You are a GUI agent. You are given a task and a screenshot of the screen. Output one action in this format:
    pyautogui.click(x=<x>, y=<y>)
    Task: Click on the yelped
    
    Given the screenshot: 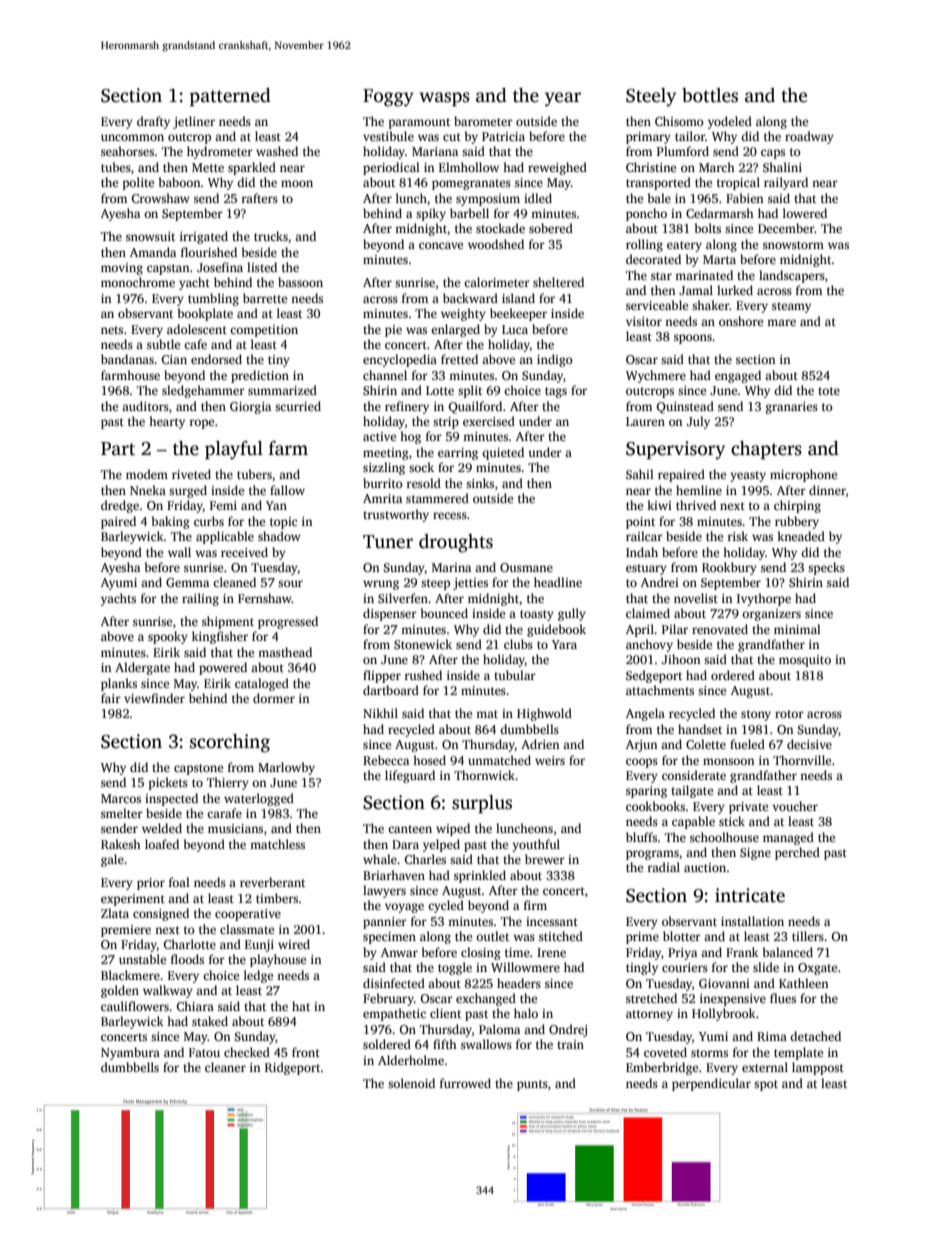 What is the action you would take?
    pyautogui.click(x=441, y=845)
